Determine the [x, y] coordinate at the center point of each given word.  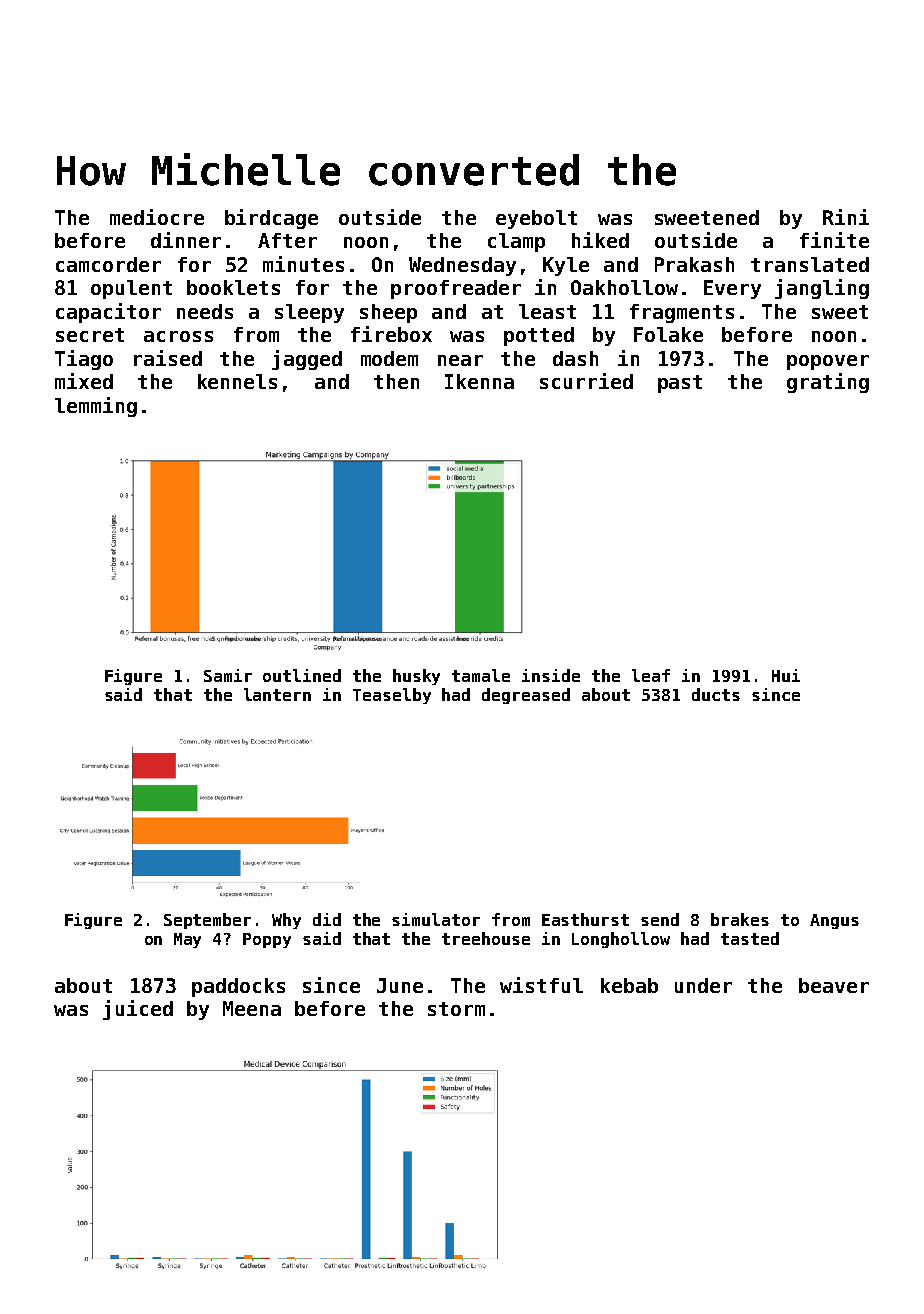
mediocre [157, 217]
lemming [96, 407]
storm [456, 1009]
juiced [138, 1010]
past [680, 384]
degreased [526, 696]
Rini [846, 217]
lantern [277, 694]
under [703, 985]
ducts [716, 694]
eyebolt [536, 219]
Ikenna [479, 381]
